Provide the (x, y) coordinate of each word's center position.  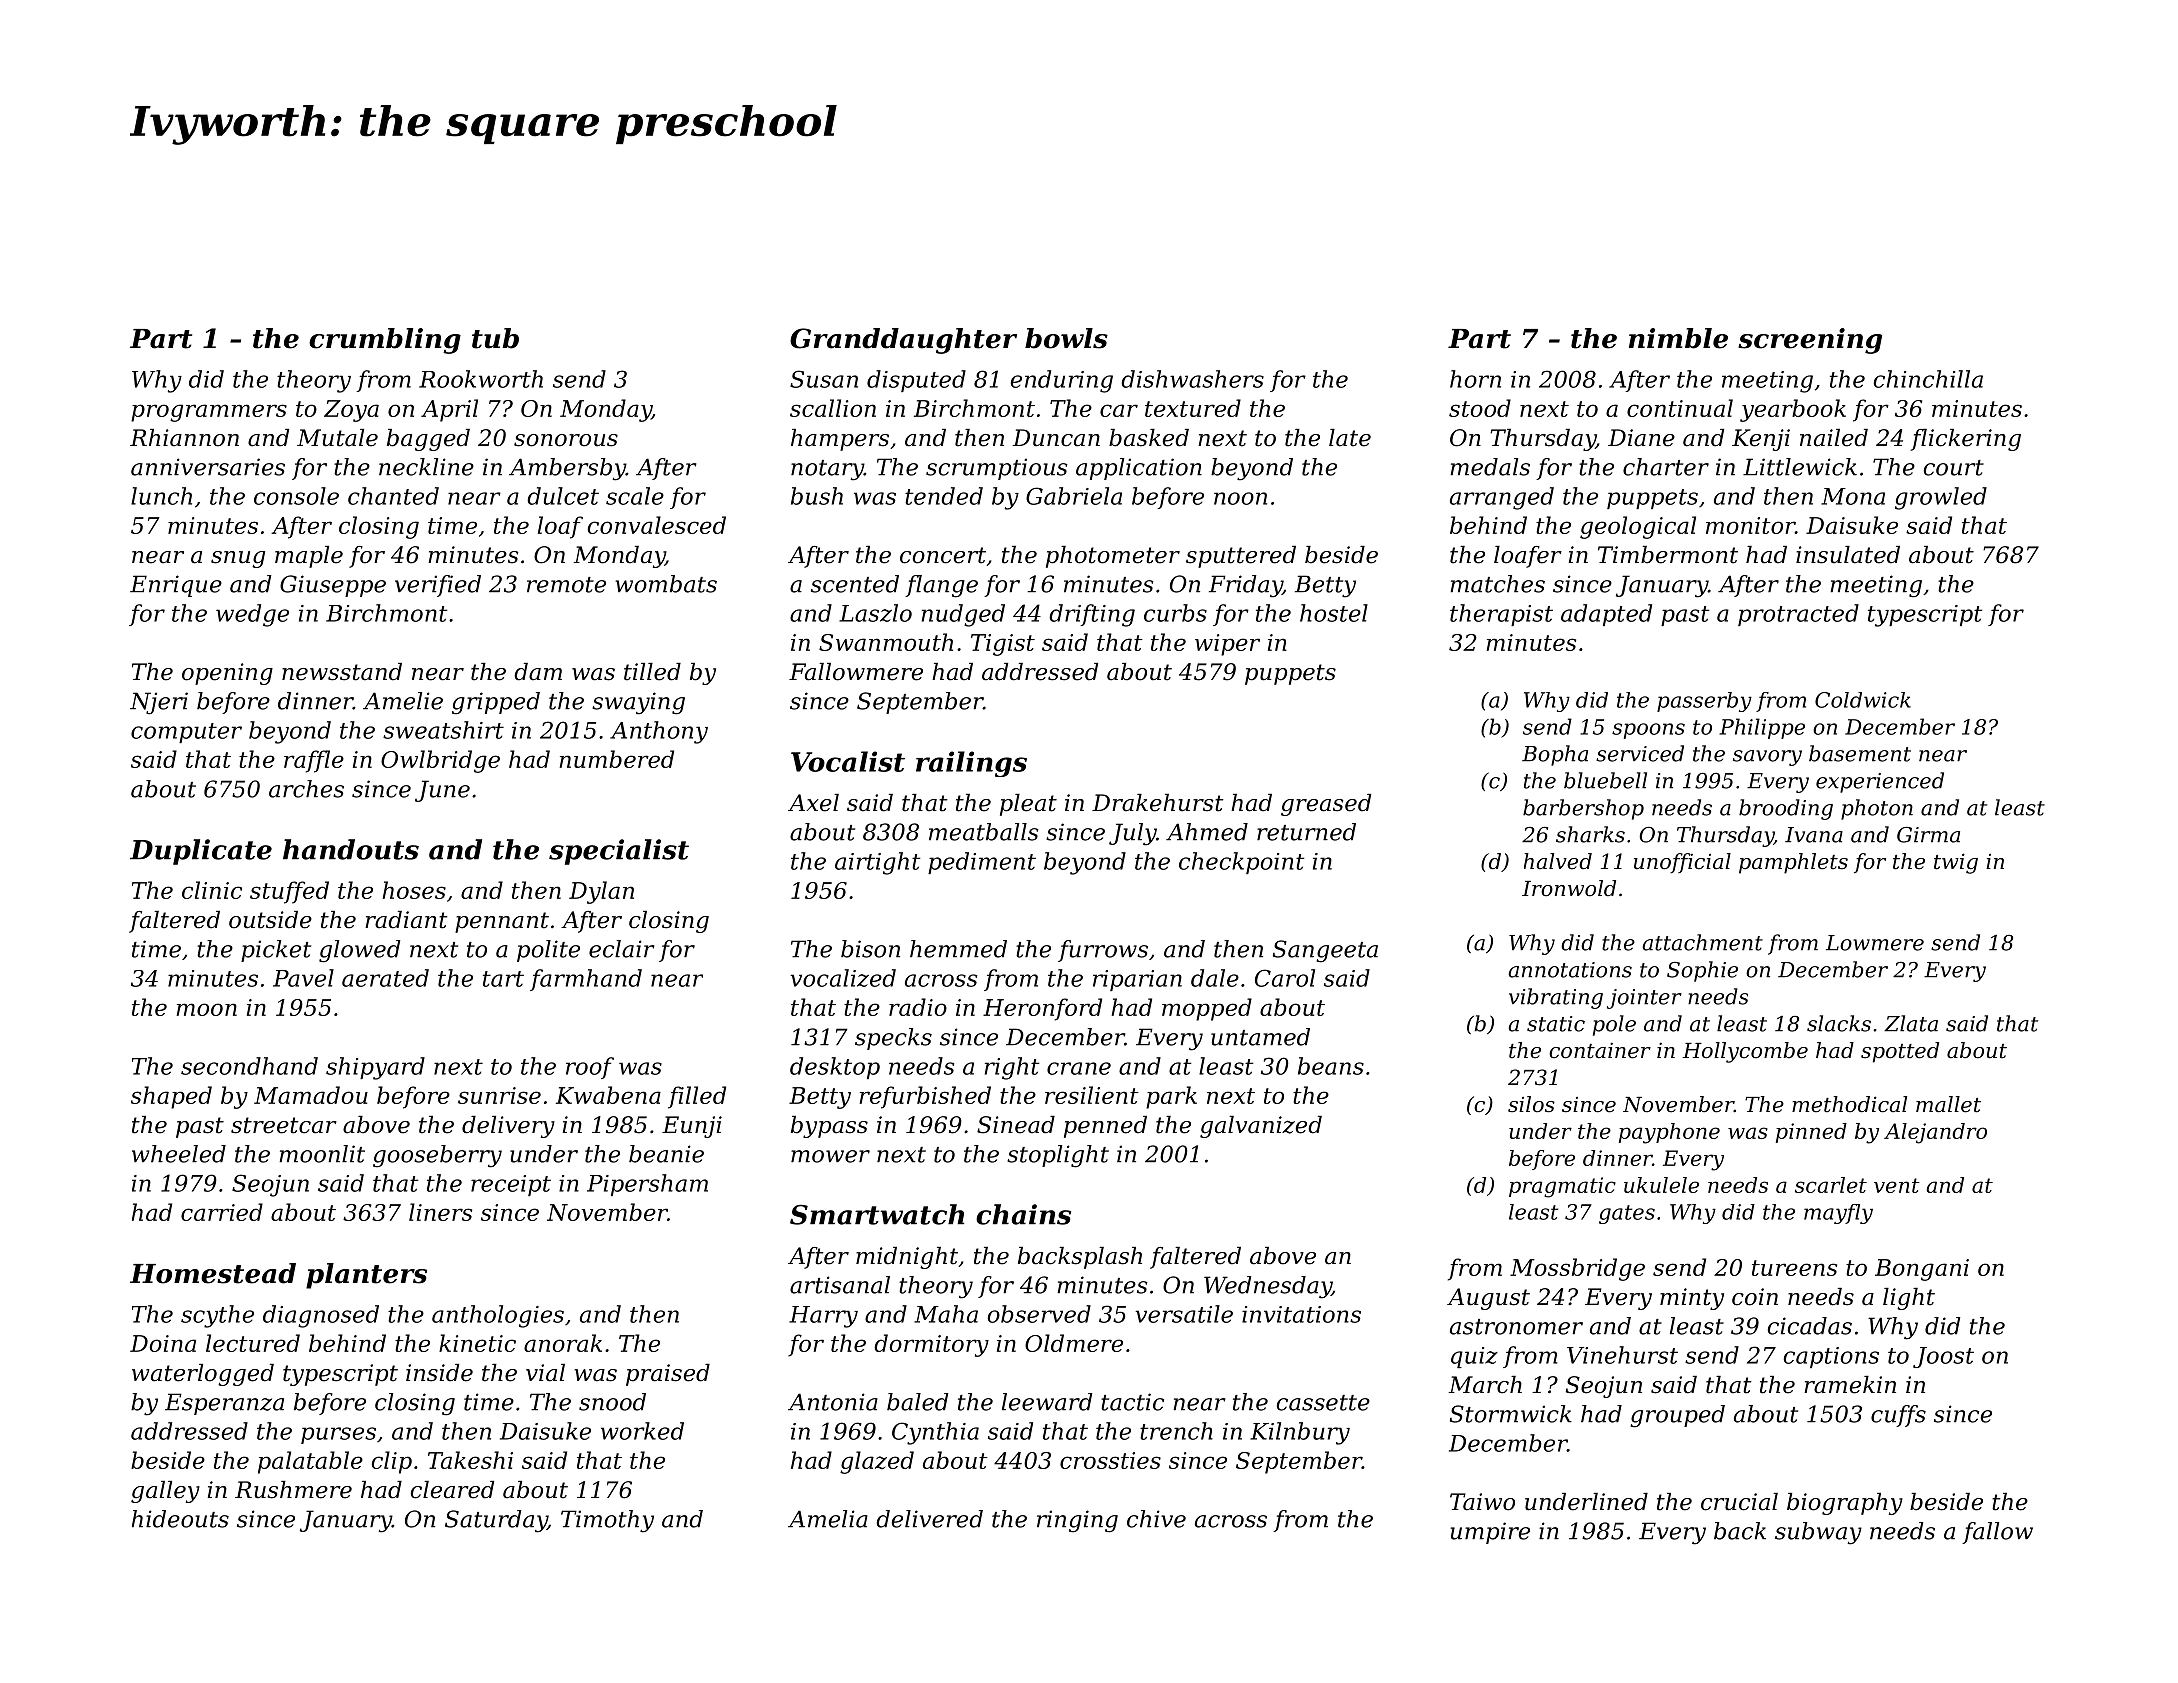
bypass (829, 1127)
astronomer (1516, 1327)
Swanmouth (886, 642)
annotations (1570, 970)
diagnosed (321, 1316)
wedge (252, 615)
